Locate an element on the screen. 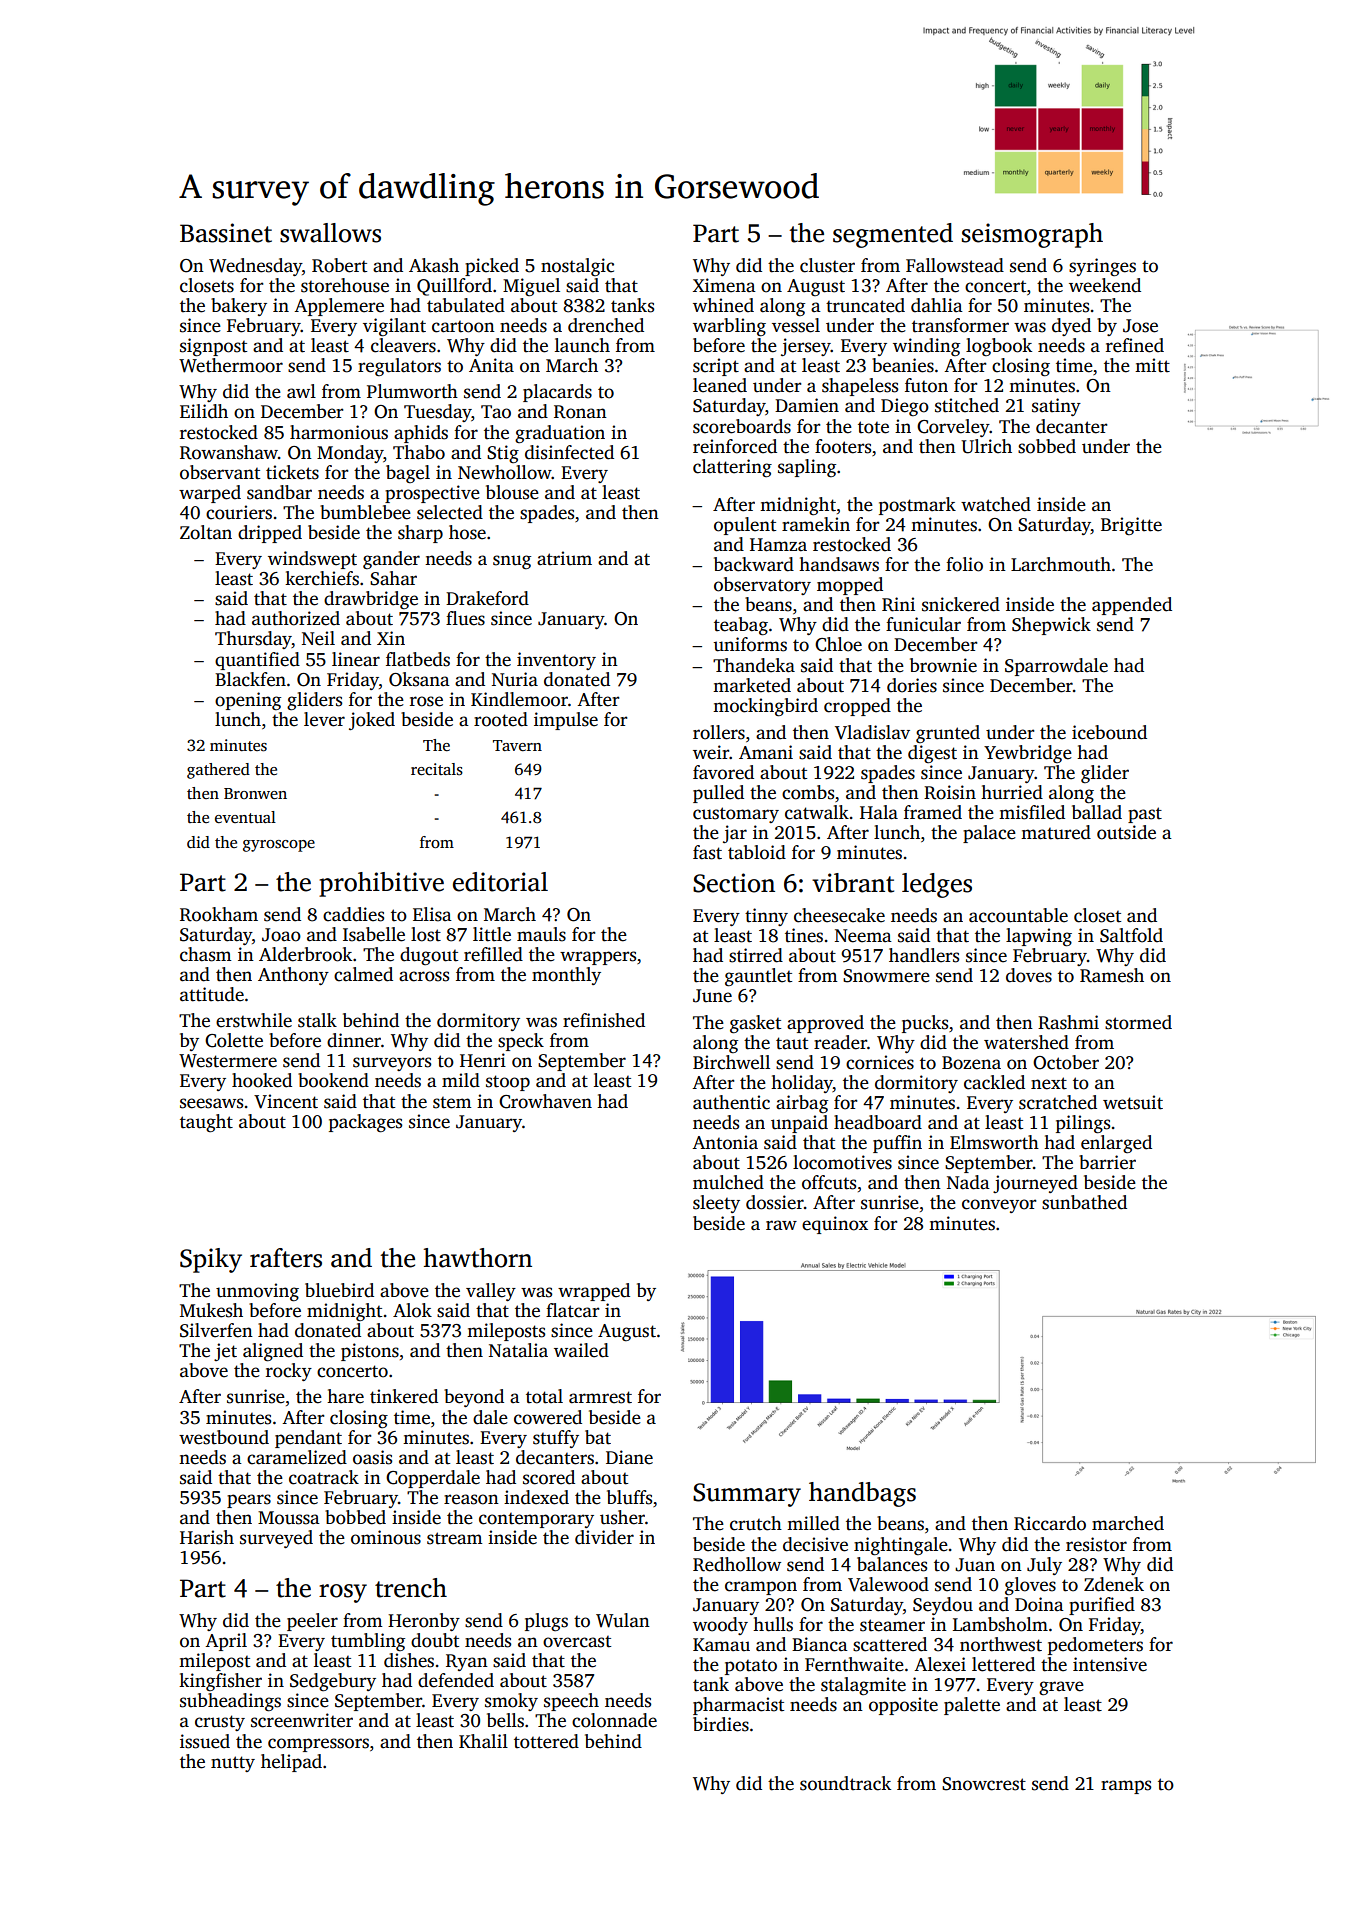 Image resolution: width=1355 pixels, height=1916 pixels. segmented is located at coordinates (893, 235).
